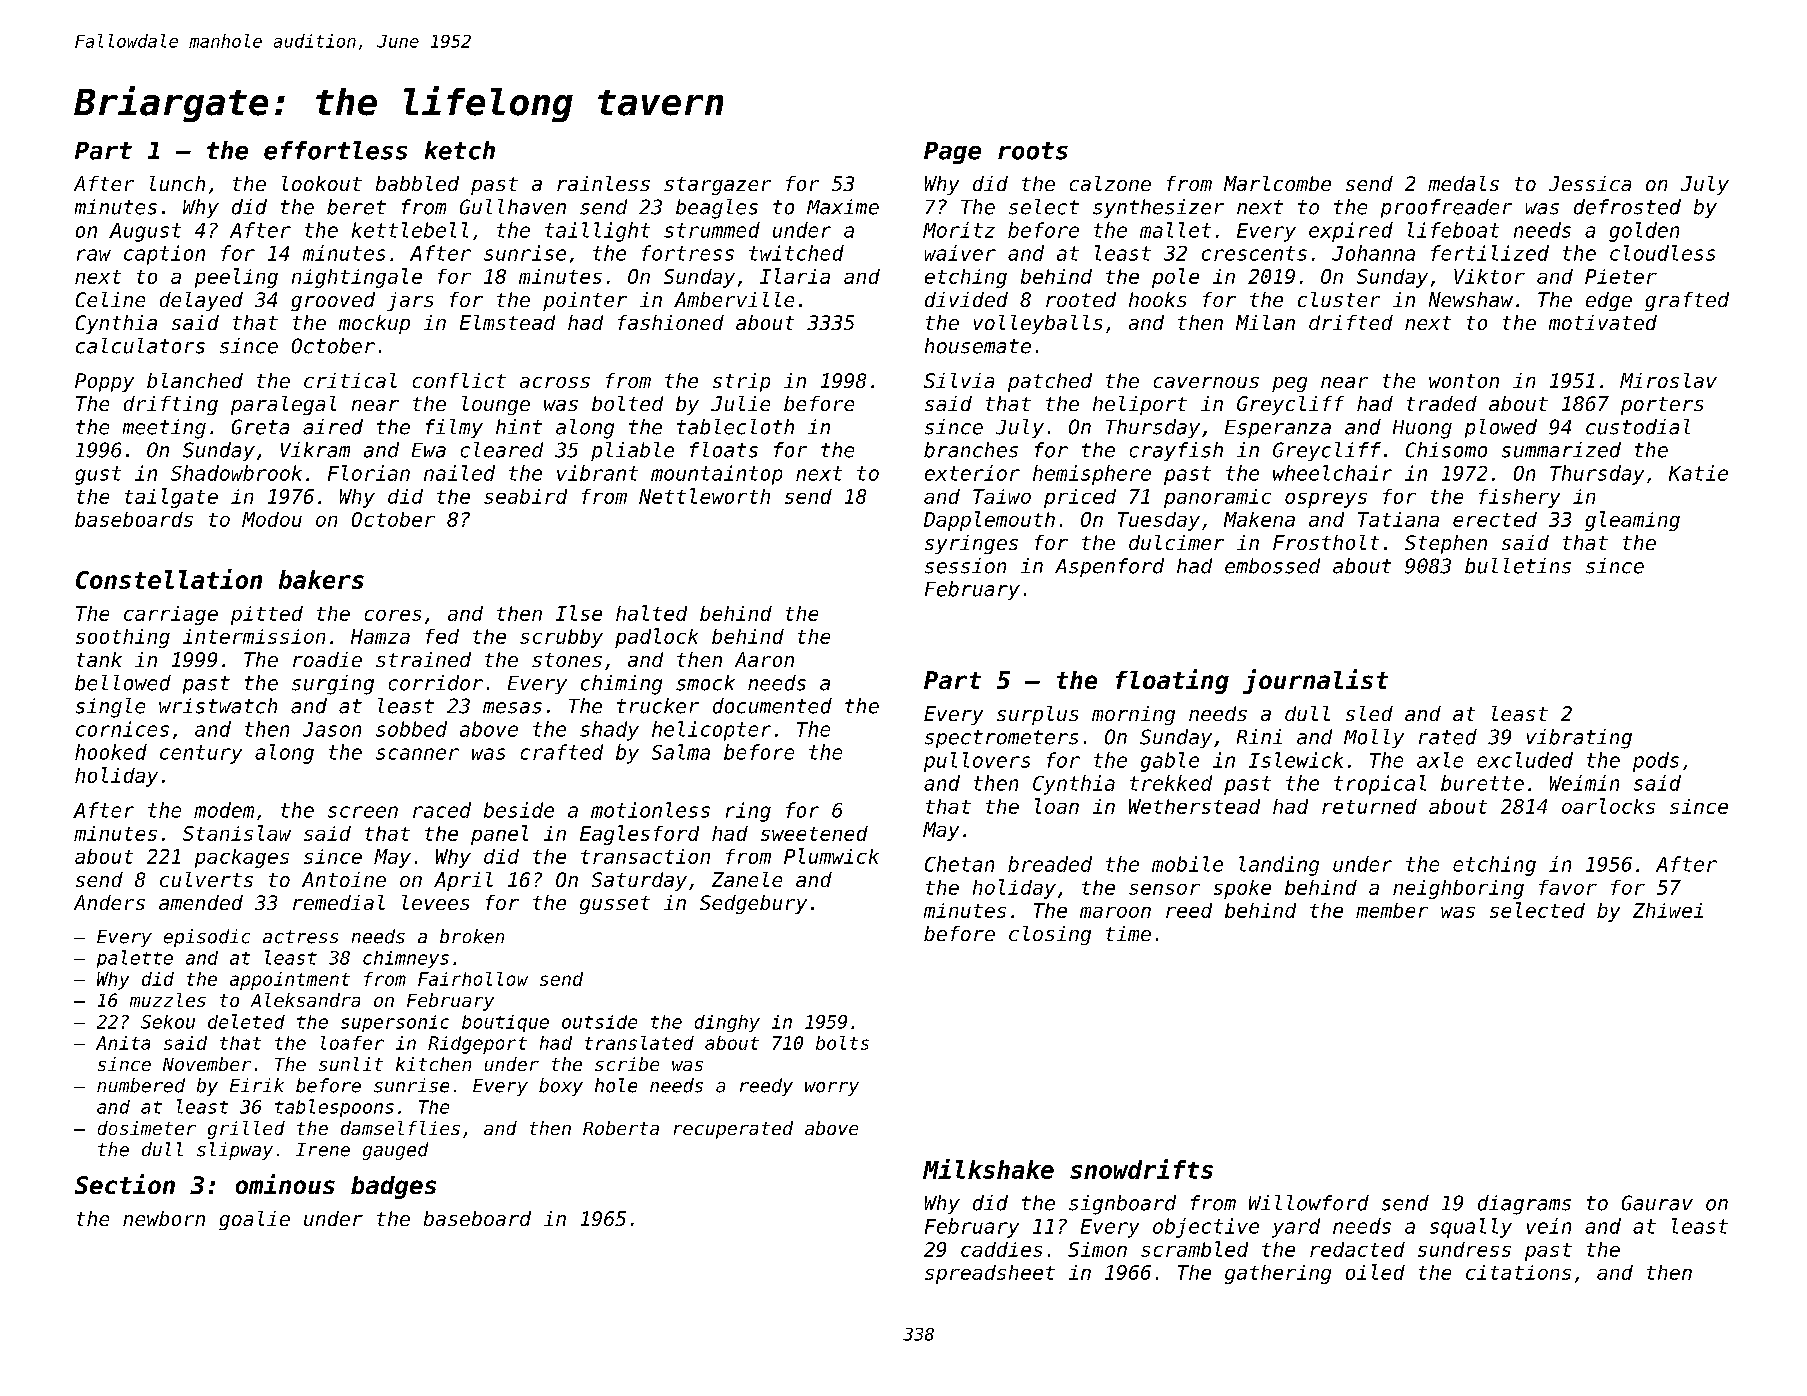 Image resolution: width=1807 pixels, height=1396 pixels. What do you see at coordinates (977, 762) in the screenshot?
I see `pullovers` at bounding box center [977, 762].
